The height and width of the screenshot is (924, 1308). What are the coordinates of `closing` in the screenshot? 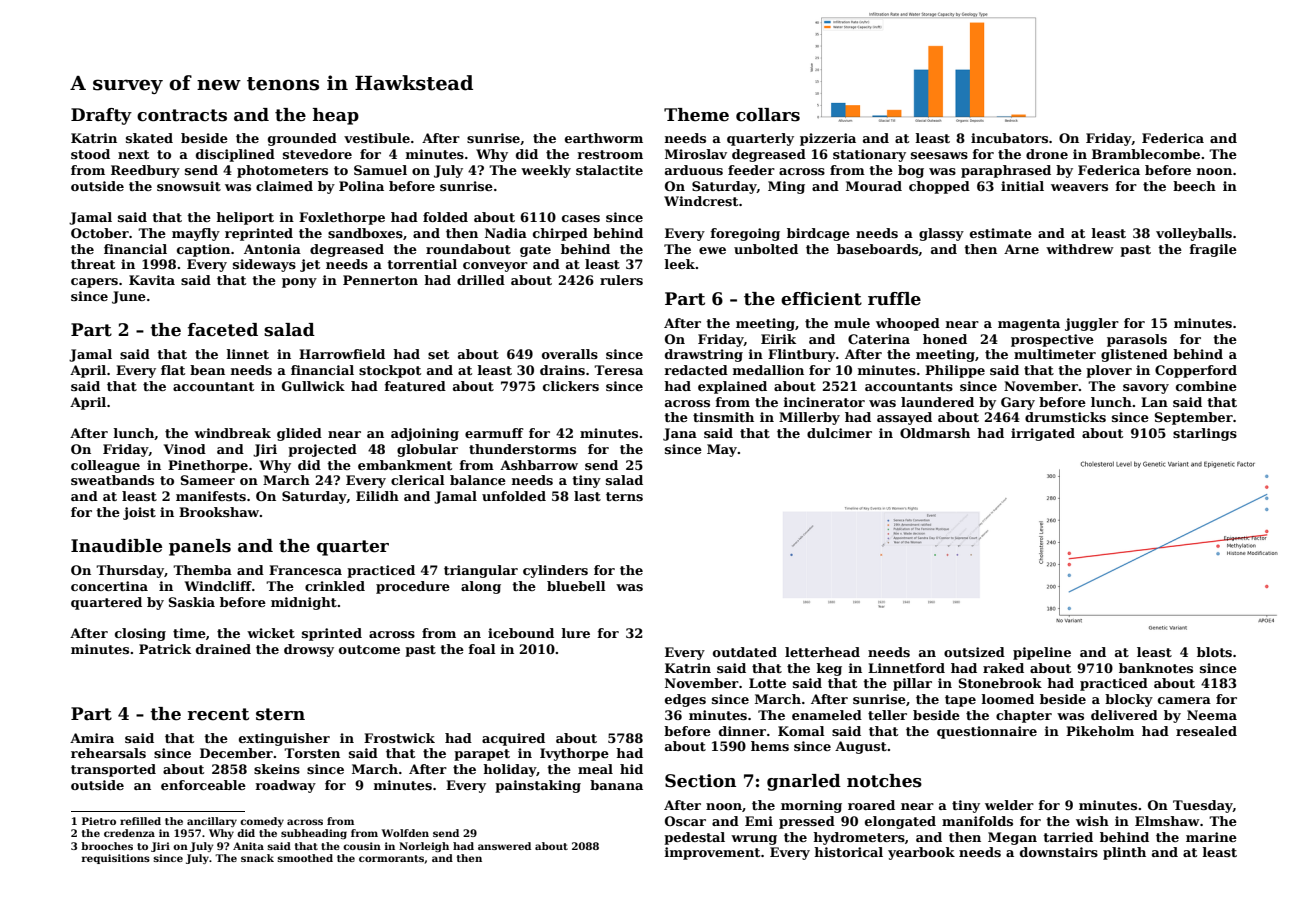 It's located at (140, 634).
